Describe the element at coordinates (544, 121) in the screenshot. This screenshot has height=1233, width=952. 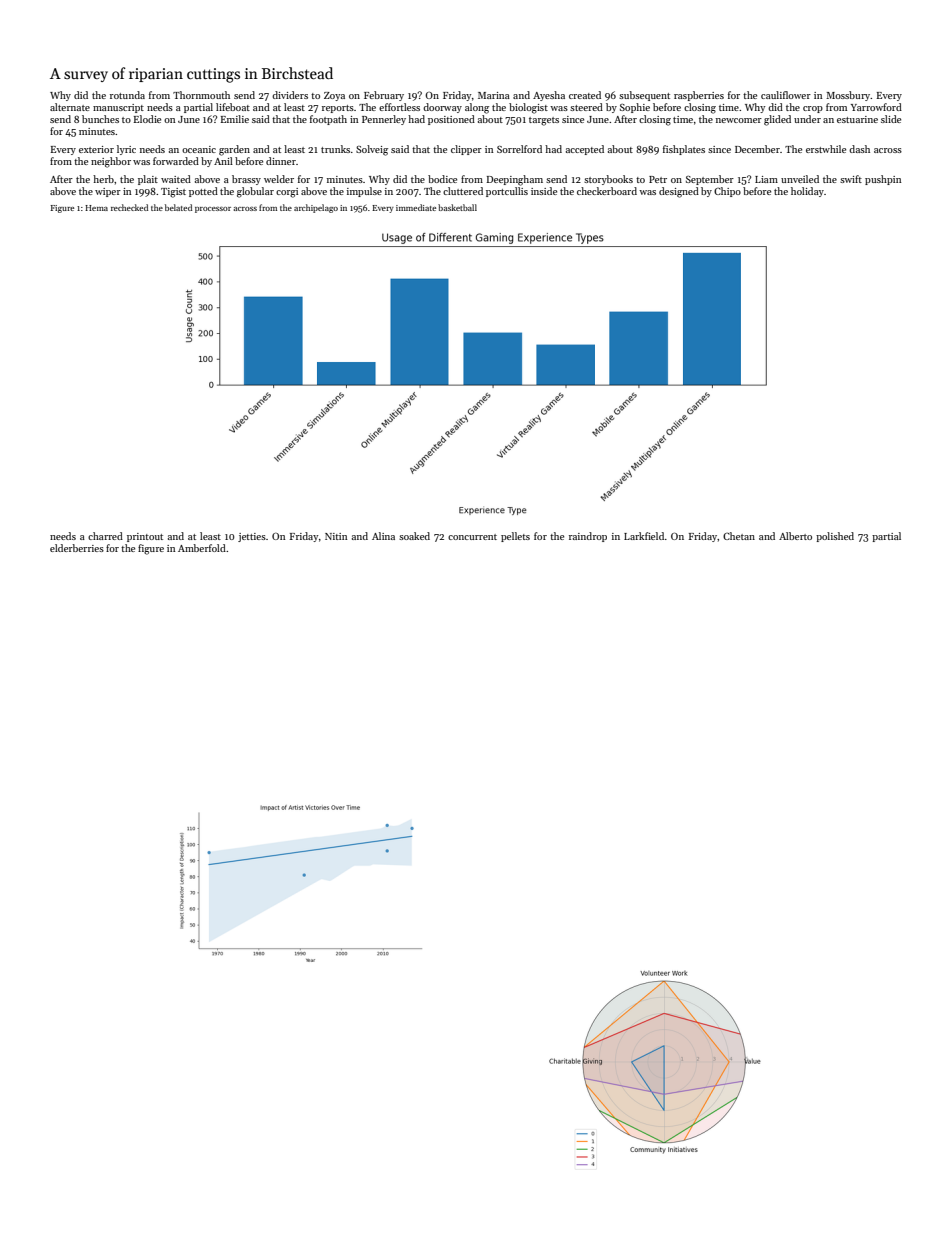
I see `targets` at that location.
